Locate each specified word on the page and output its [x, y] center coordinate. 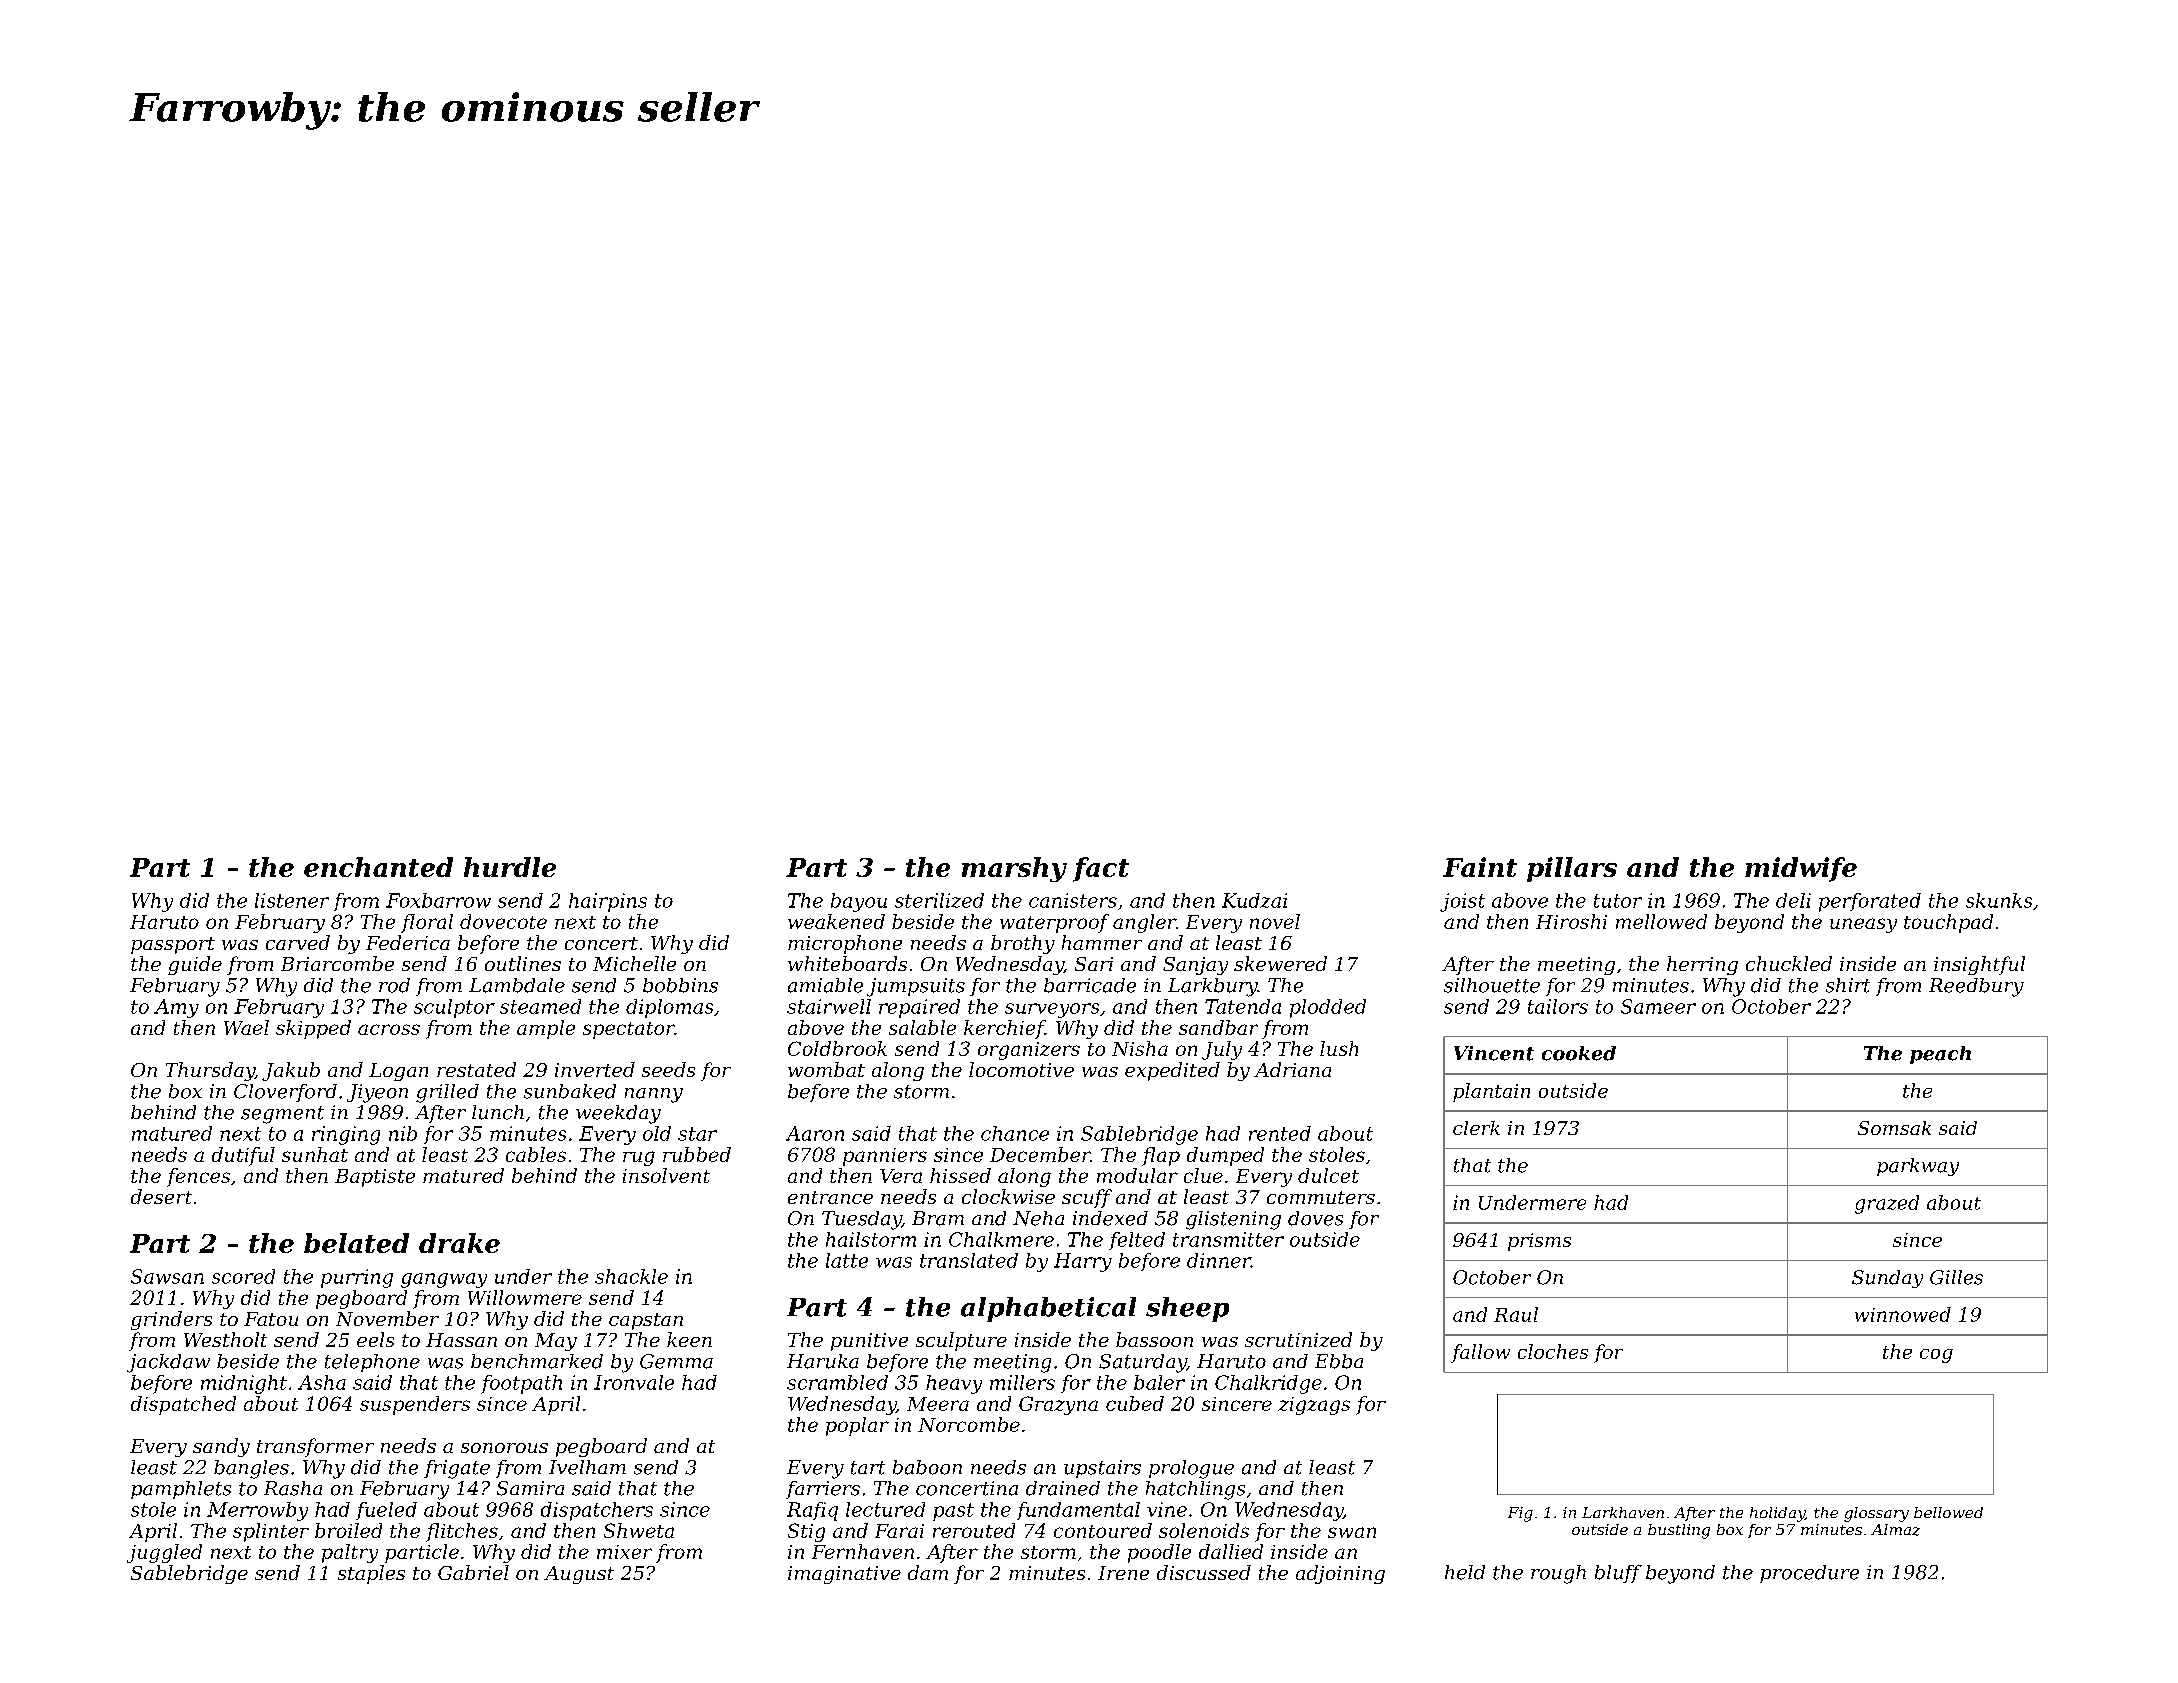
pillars [1572, 869]
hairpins [608, 902]
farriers [823, 1490]
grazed [1887, 1204]
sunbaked [570, 1091]
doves [1315, 1218]
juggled [164, 1553]
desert [161, 1196]
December [1040, 1154]
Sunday [1887, 1279]
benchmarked [537, 1361]
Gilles [1956, 1277]
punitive [869, 1342]
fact [1101, 869]
